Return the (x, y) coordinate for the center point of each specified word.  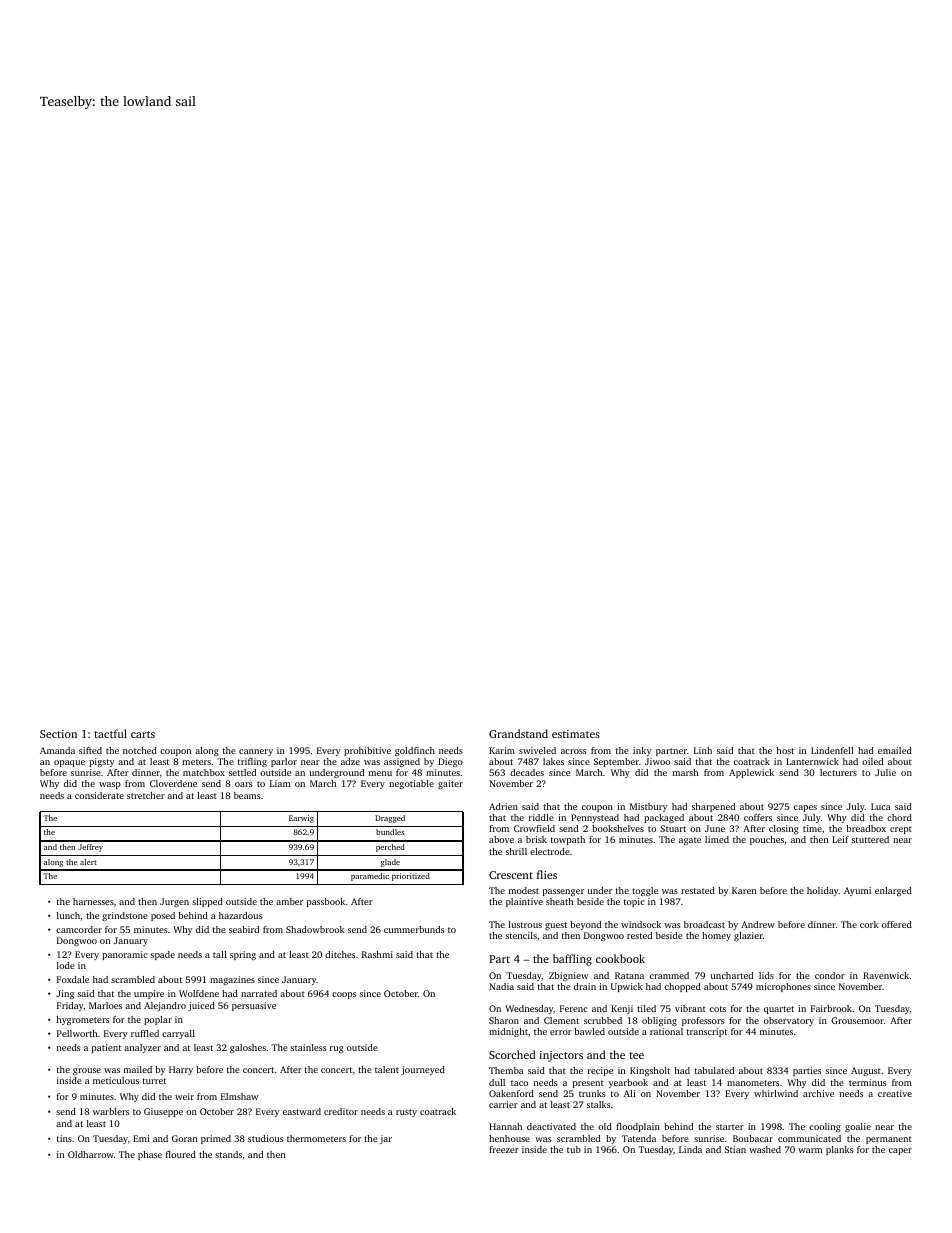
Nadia (501, 986)
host (785, 750)
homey (716, 936)
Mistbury (648, 807)
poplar (158, 1020)
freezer (504, 1149)
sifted (90, 750)
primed (216, 1139)
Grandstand (518, 733)
